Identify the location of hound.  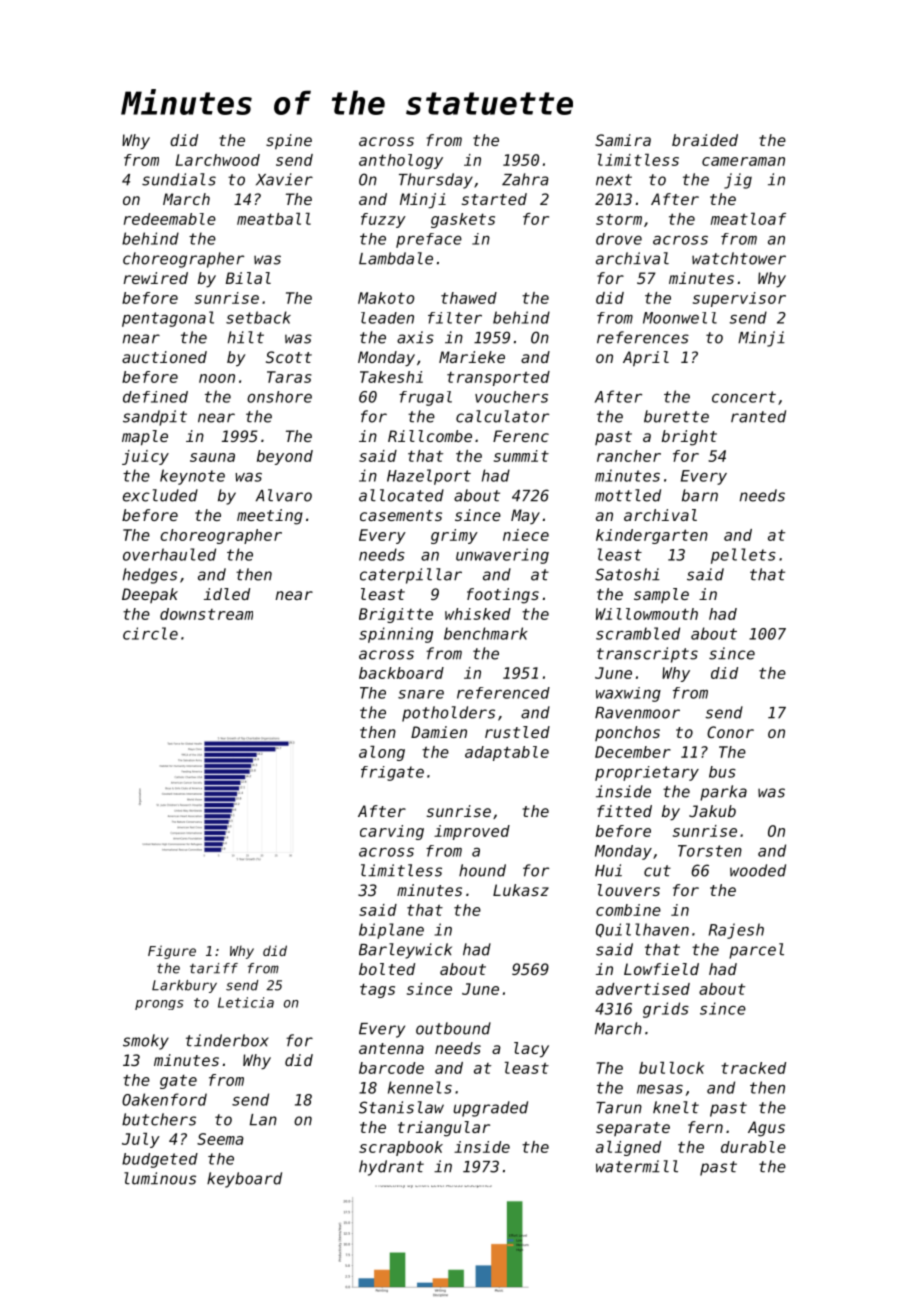
(482, 870).
